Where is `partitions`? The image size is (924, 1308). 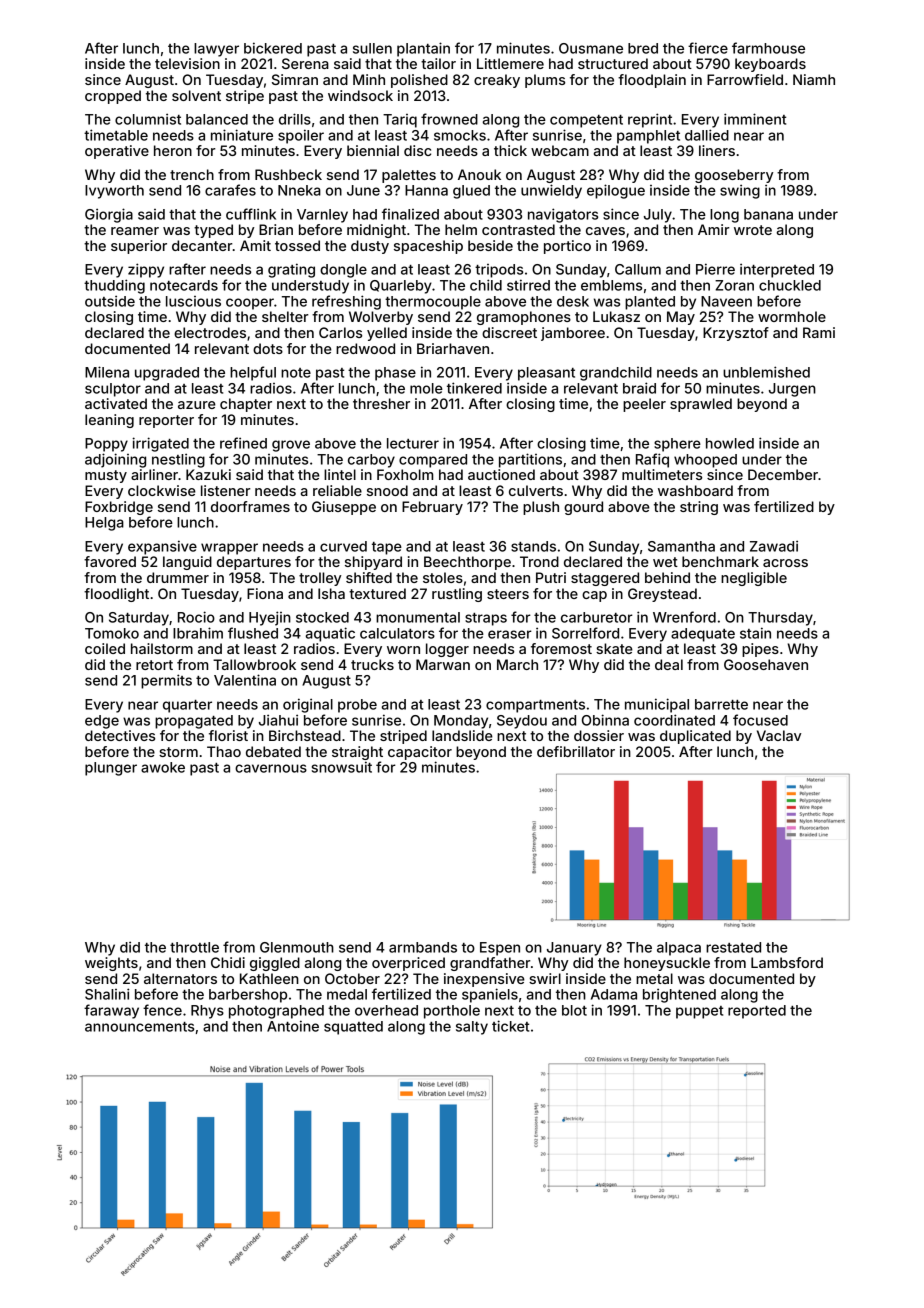 partitions is located at coordinates (530, 460).
